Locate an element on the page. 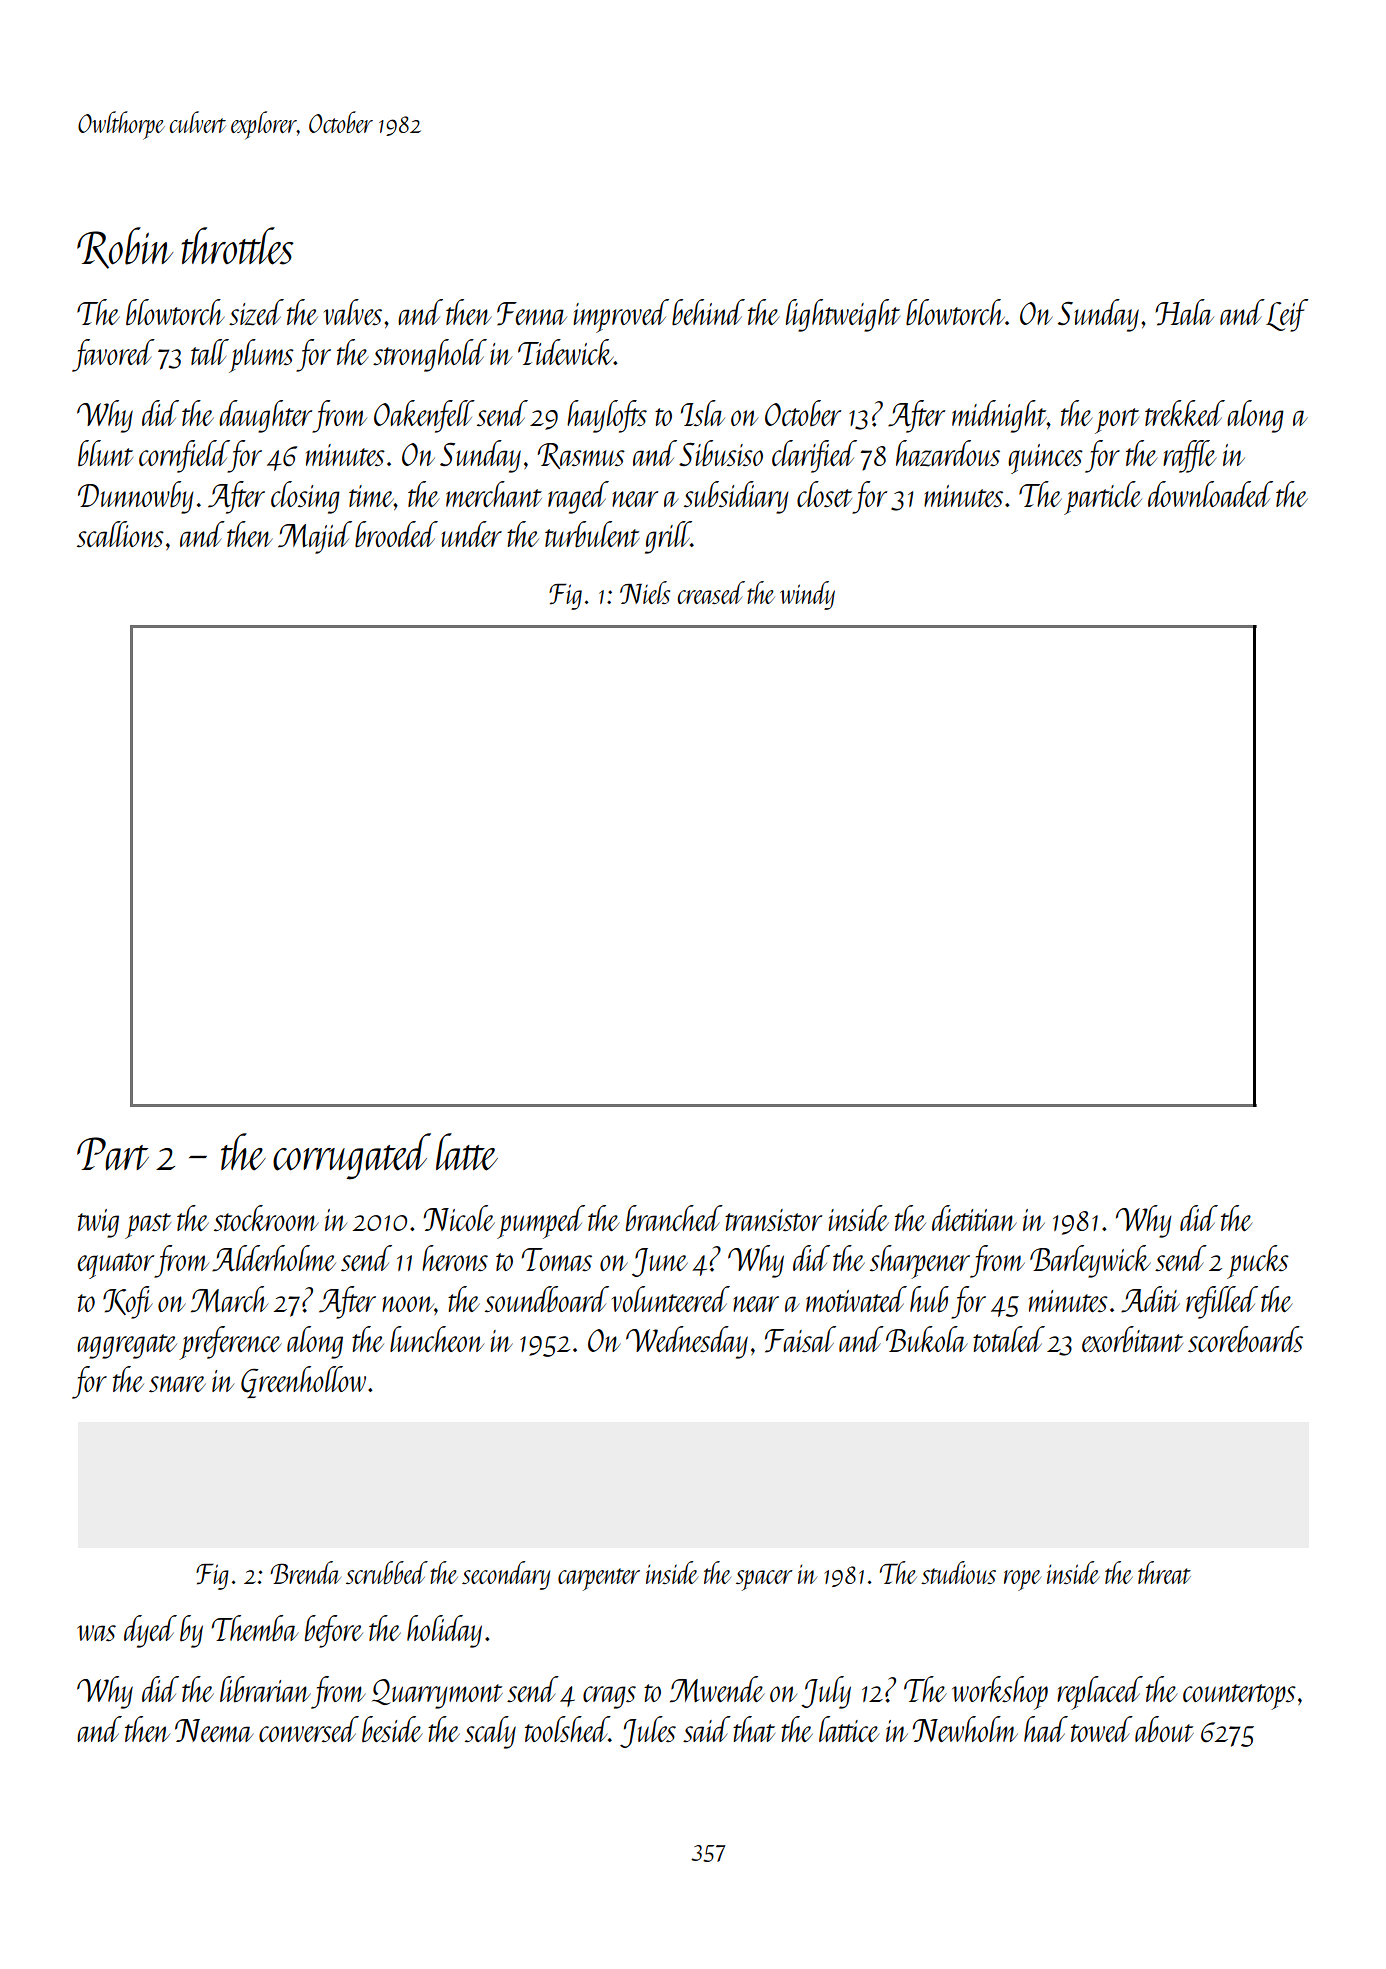 This document has width=1386, height=1969. Brenda is located at coordinates (305, 1572).
